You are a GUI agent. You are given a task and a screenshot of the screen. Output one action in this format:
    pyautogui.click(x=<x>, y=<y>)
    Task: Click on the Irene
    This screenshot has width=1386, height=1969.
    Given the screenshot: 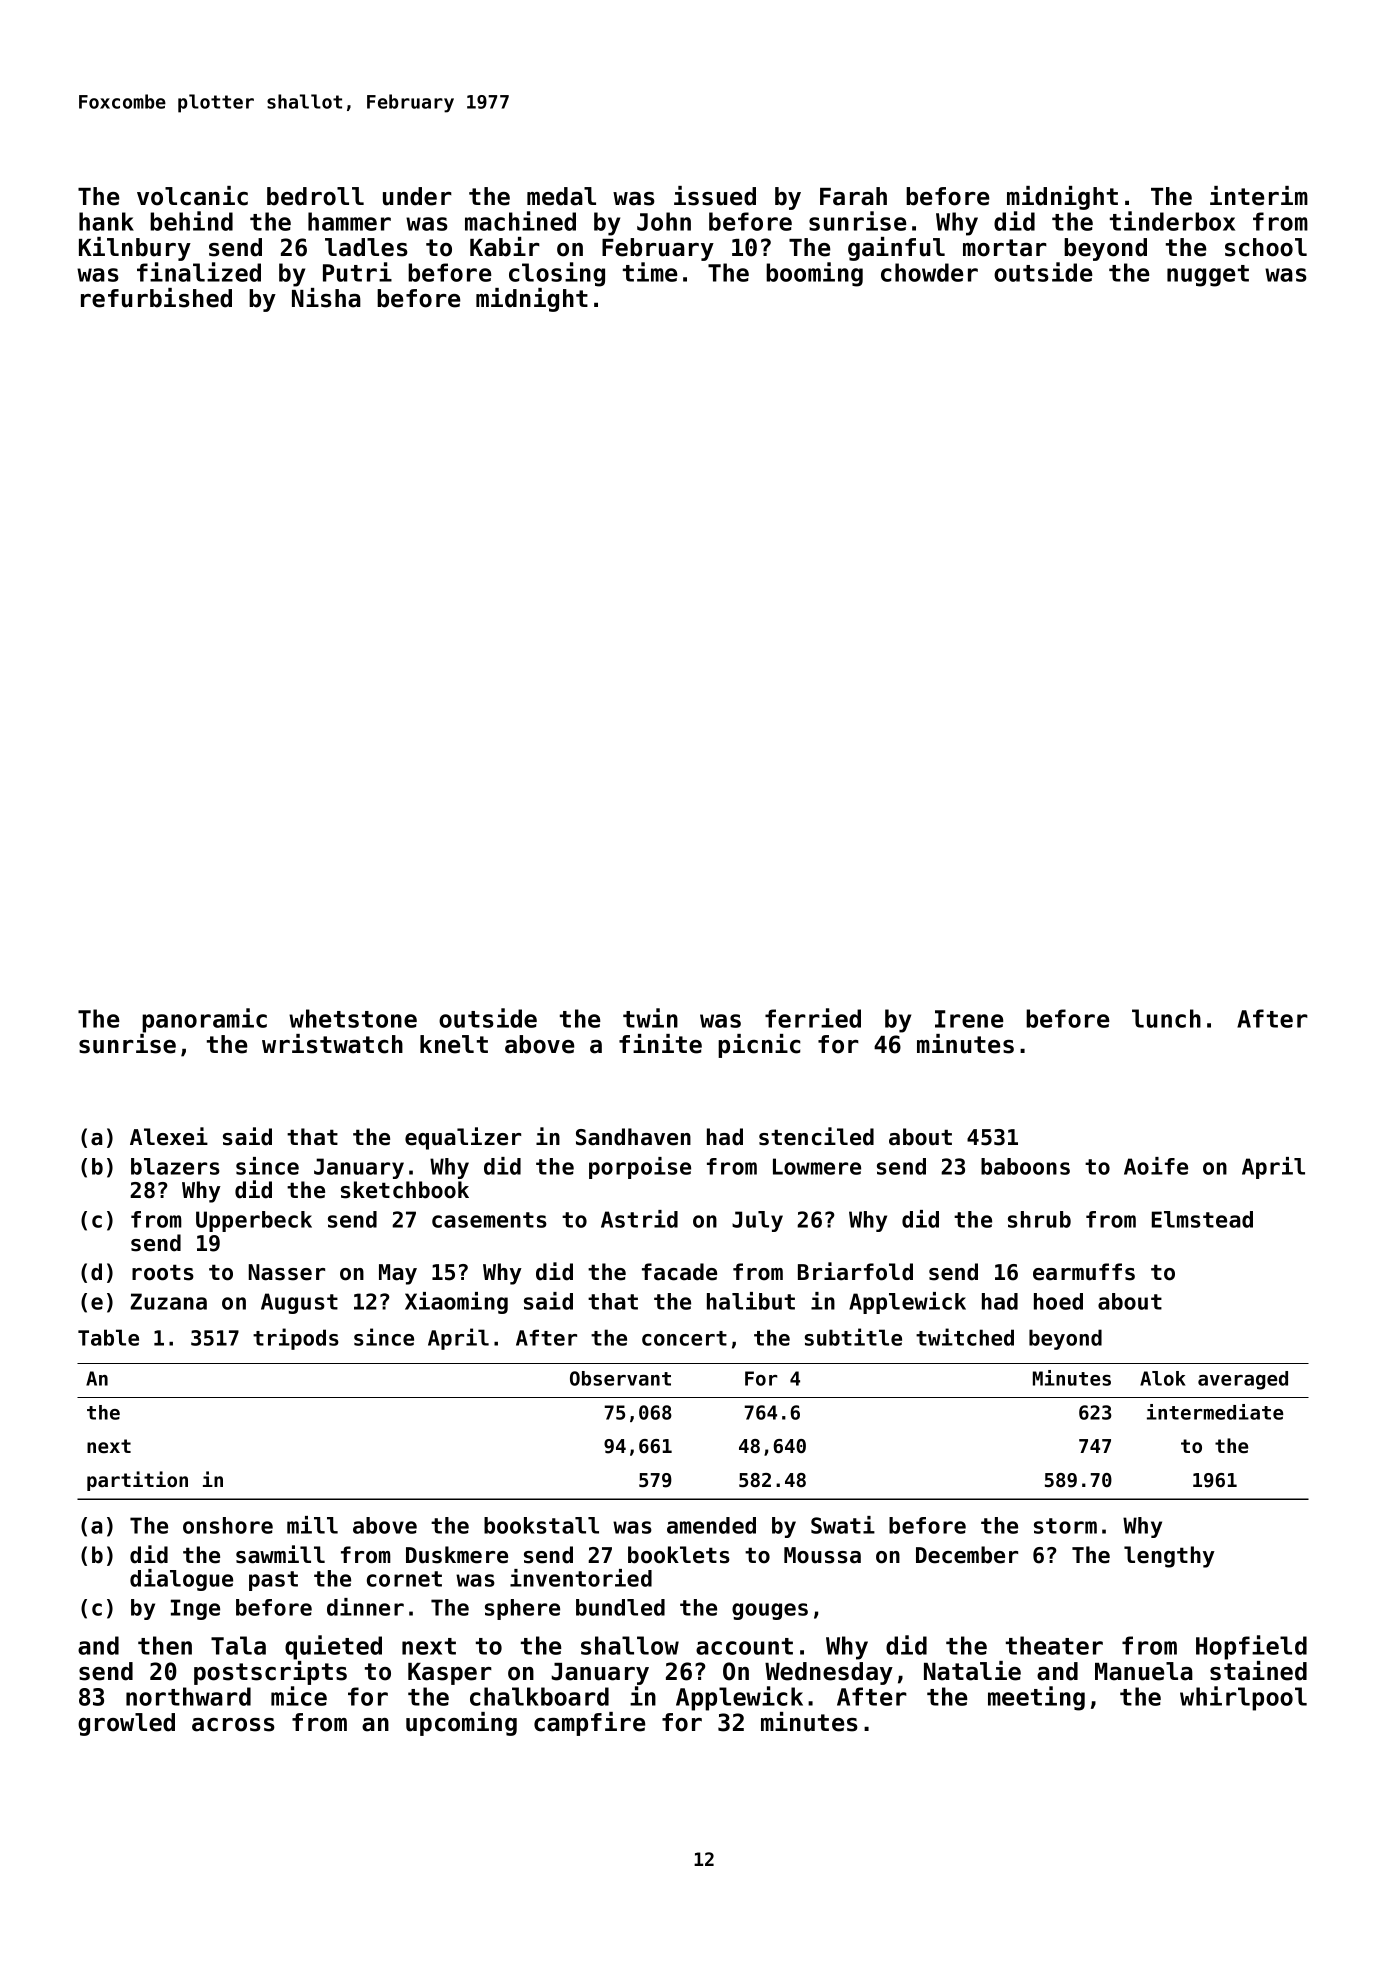 What is the action you would take?
    pyautogui.click(x=969, y=1019)
